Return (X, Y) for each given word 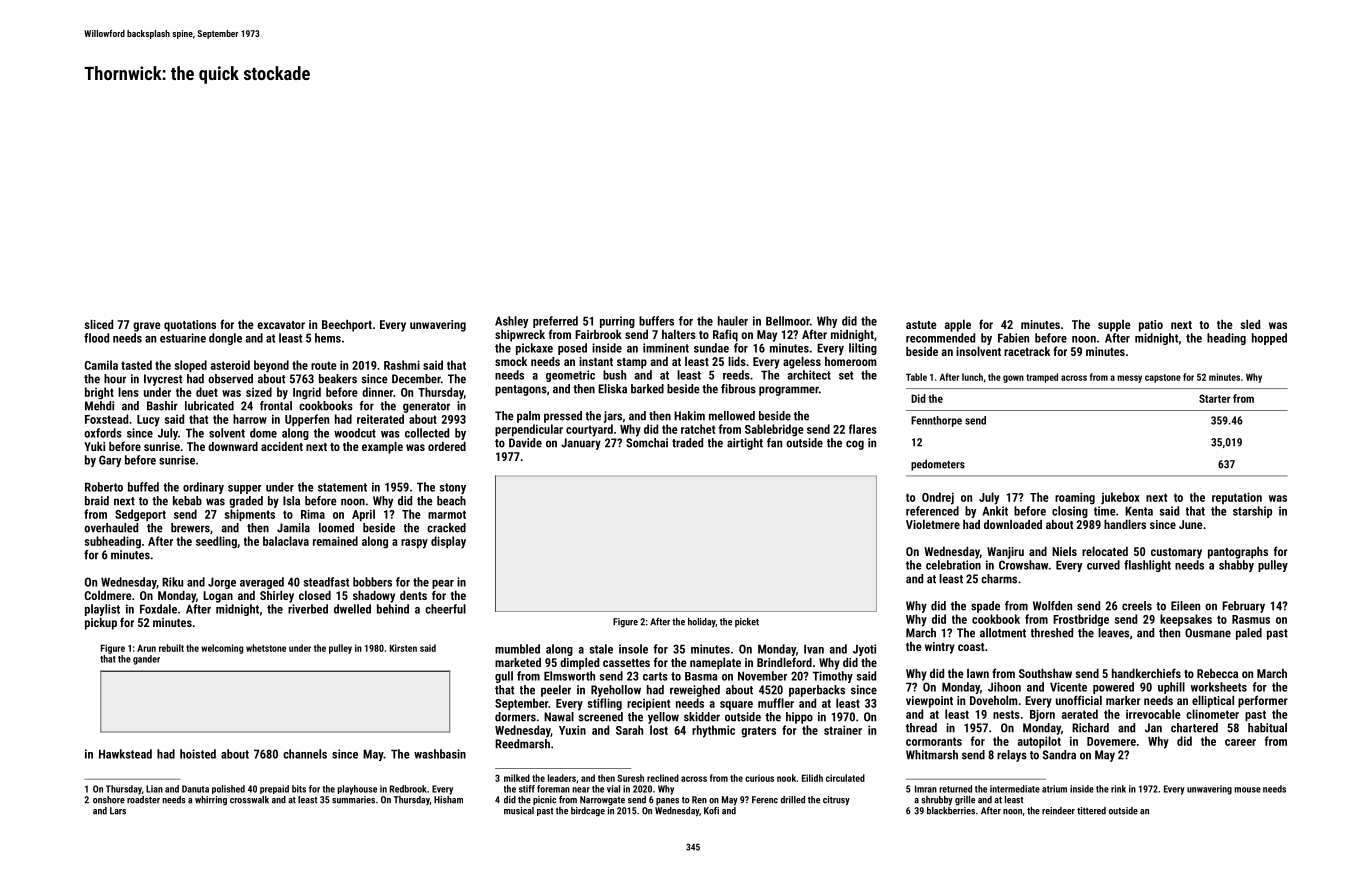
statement (342, 487)
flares (863, 429)
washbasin (440, 754)
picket (747, 622)
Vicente (1068, 687)
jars (612, 417)
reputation (1237, 498)
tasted (136, 365)
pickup (101, 624)
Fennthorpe (936, 421)
